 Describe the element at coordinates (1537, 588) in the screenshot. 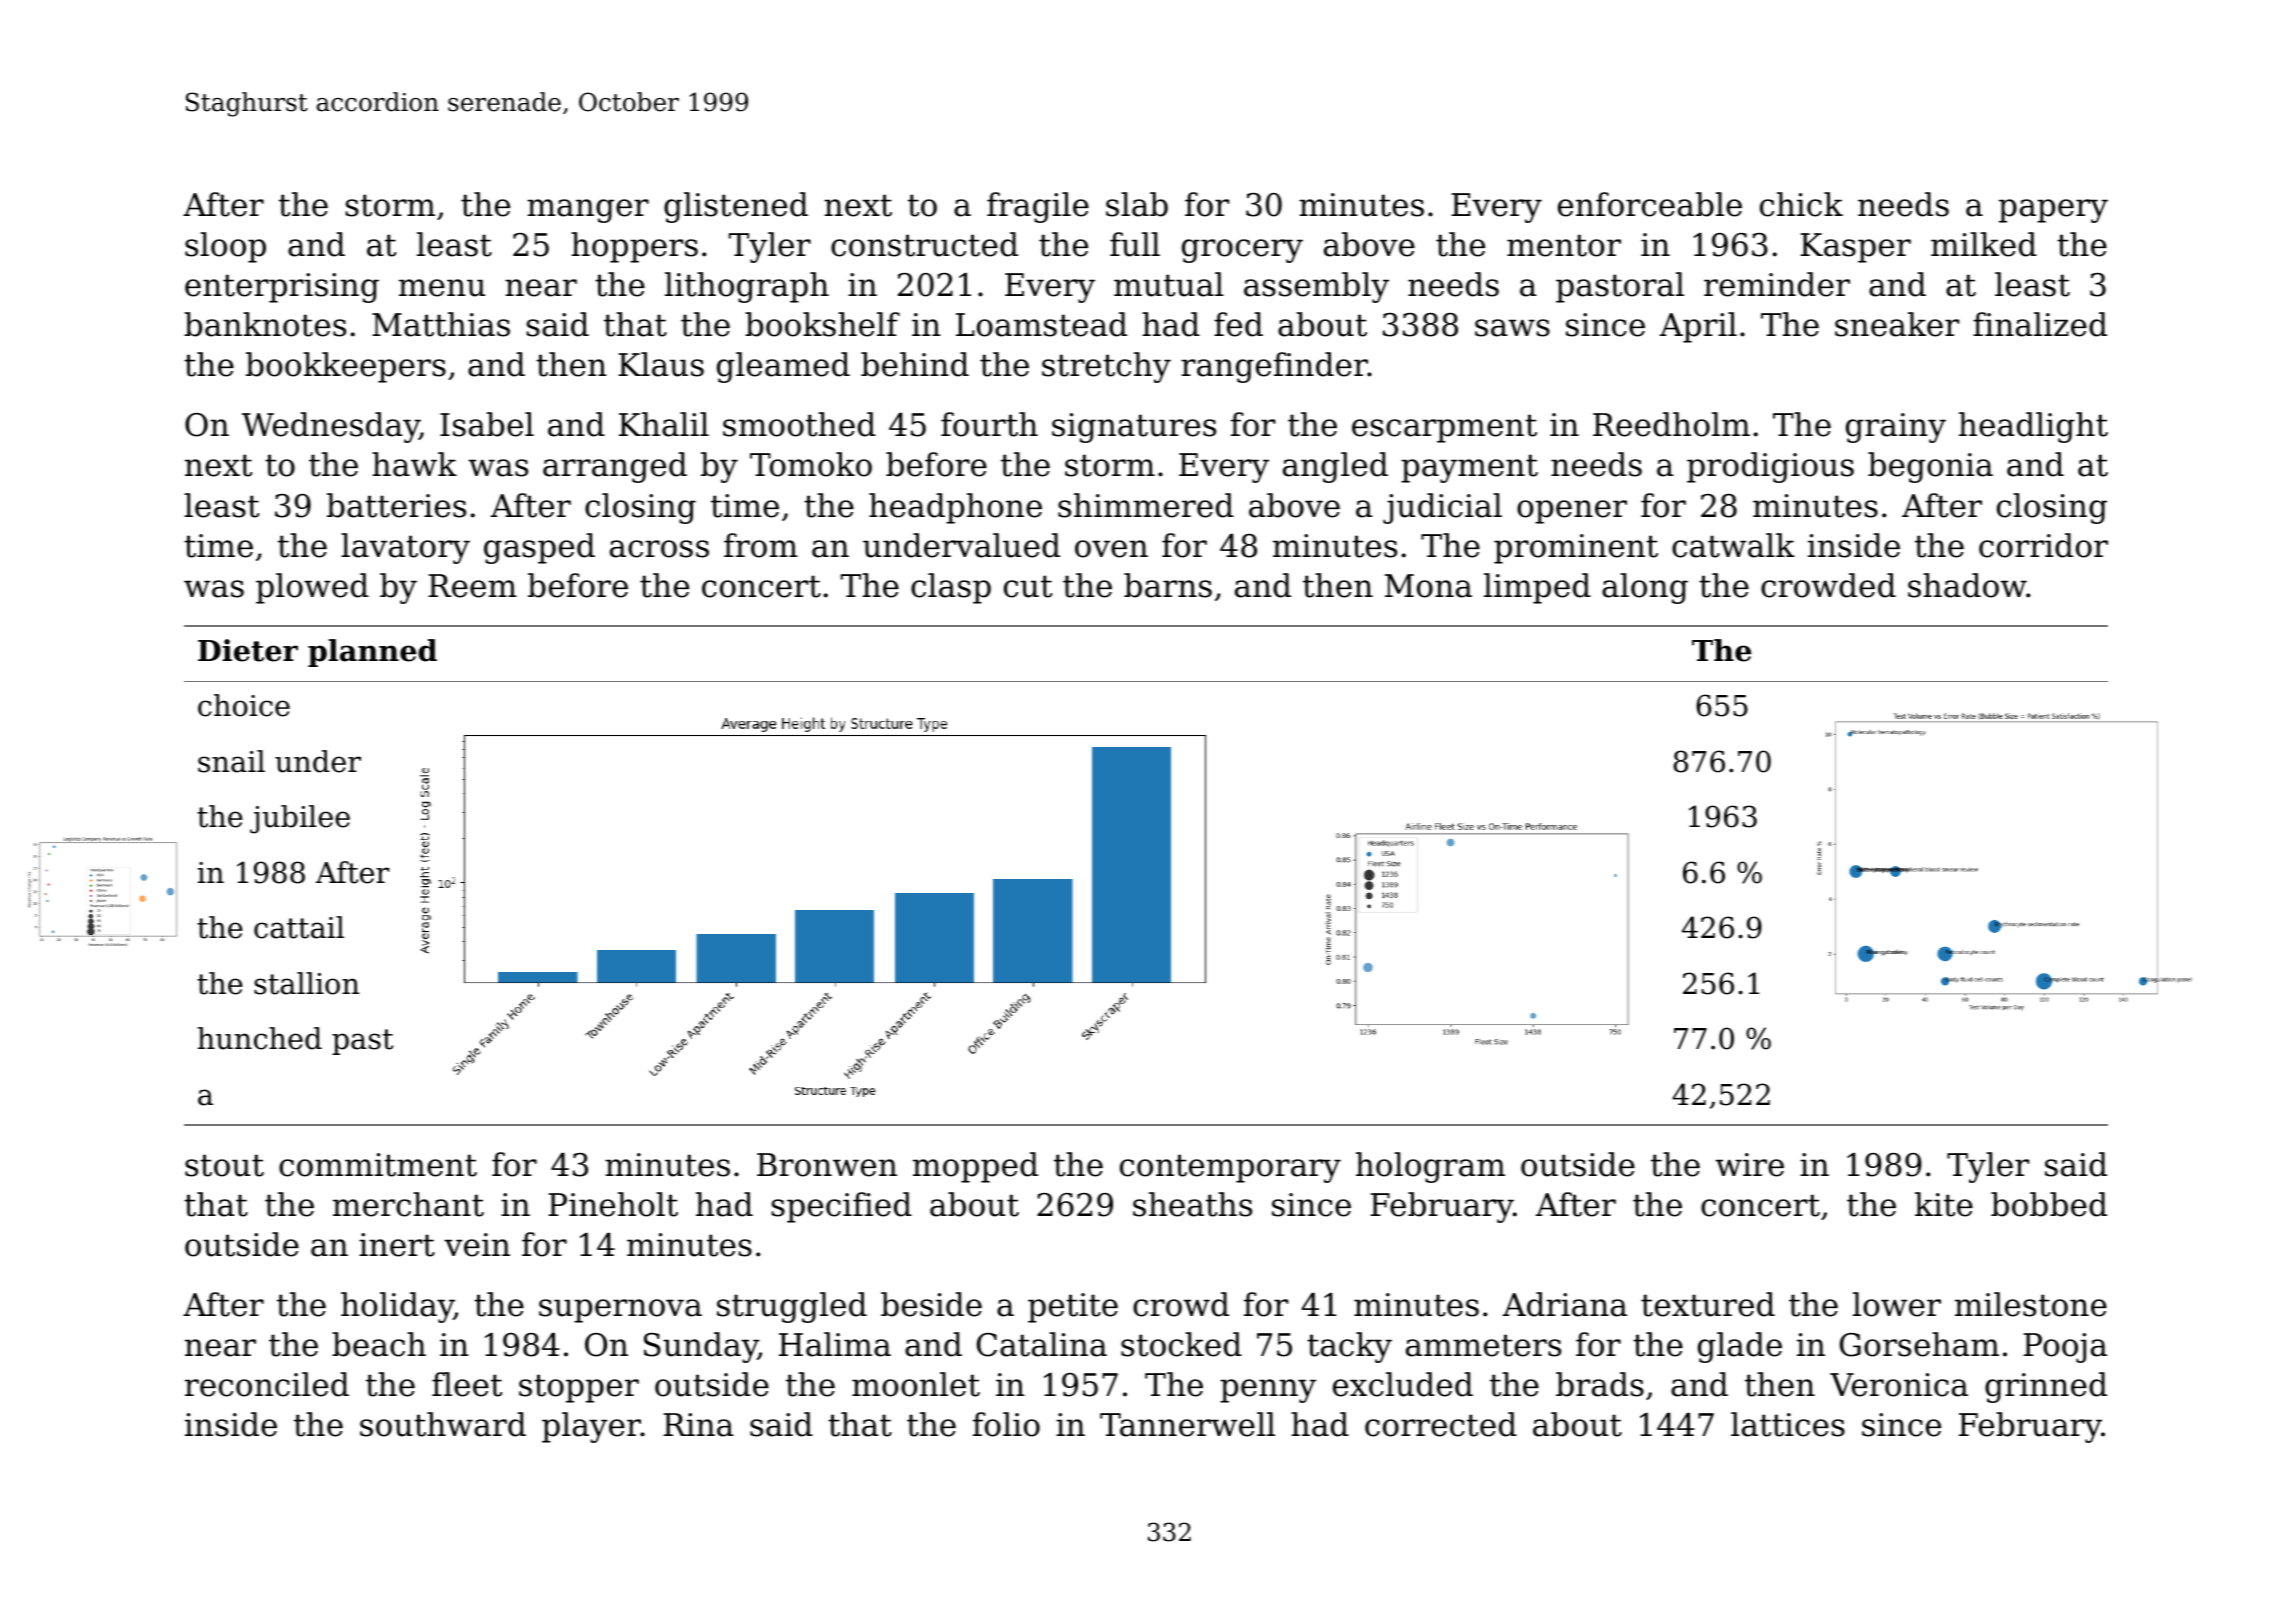

I see `limped` at that location.
